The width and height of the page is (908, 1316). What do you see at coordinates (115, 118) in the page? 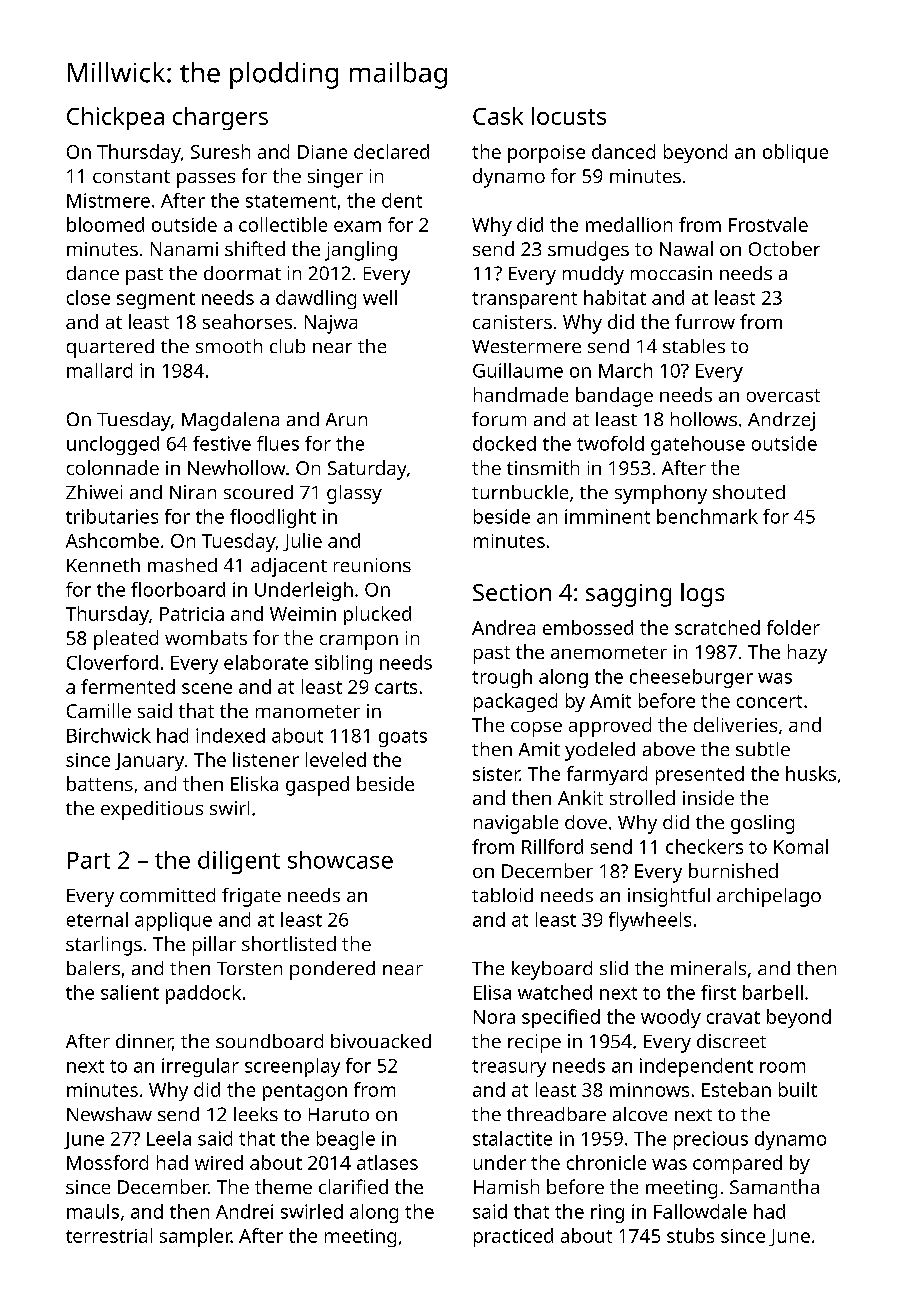
I see `Chickpea` at bounding box center [115, 118].
